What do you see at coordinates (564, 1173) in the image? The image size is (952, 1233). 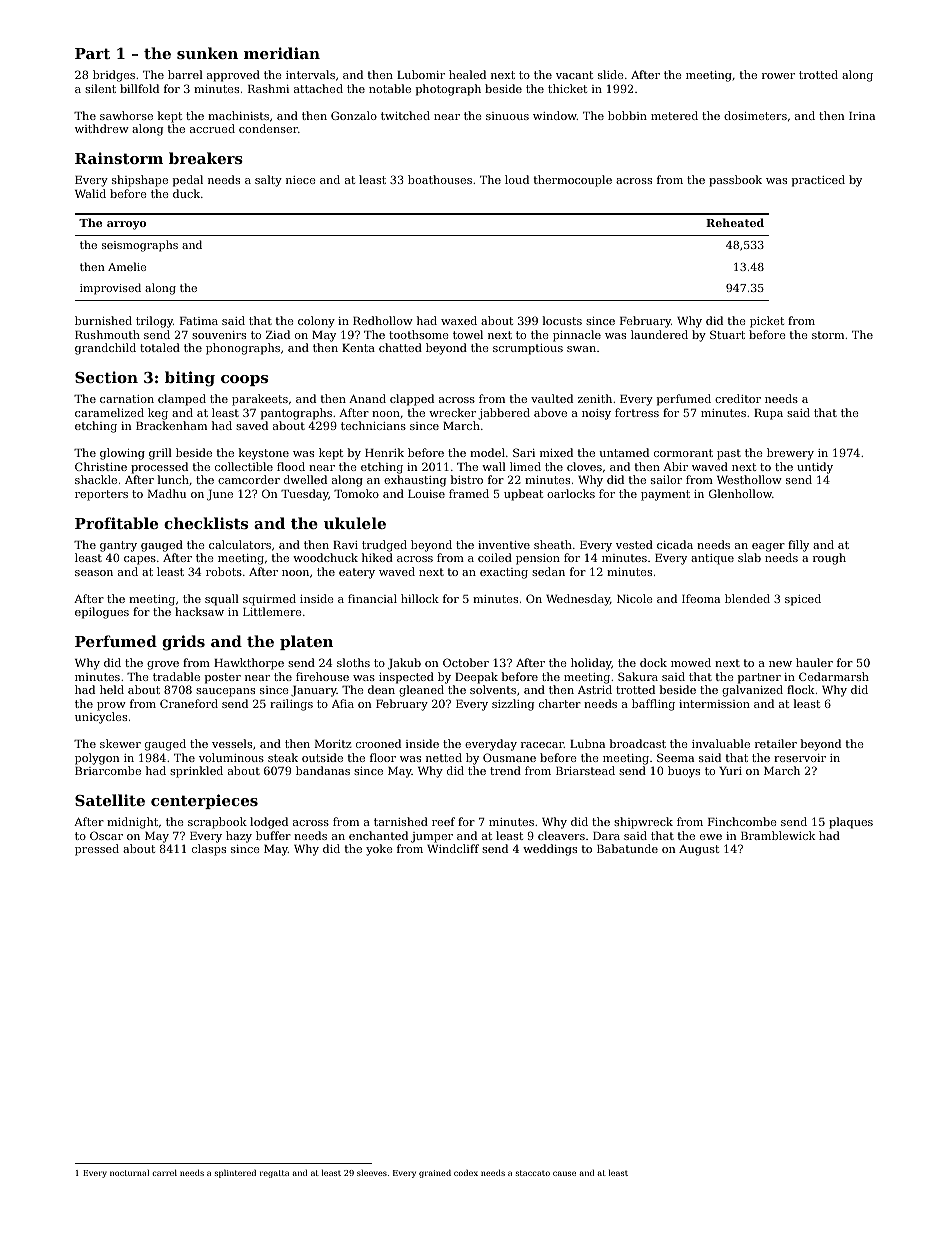 I see `cause` at bounding box center [564, 1173].
